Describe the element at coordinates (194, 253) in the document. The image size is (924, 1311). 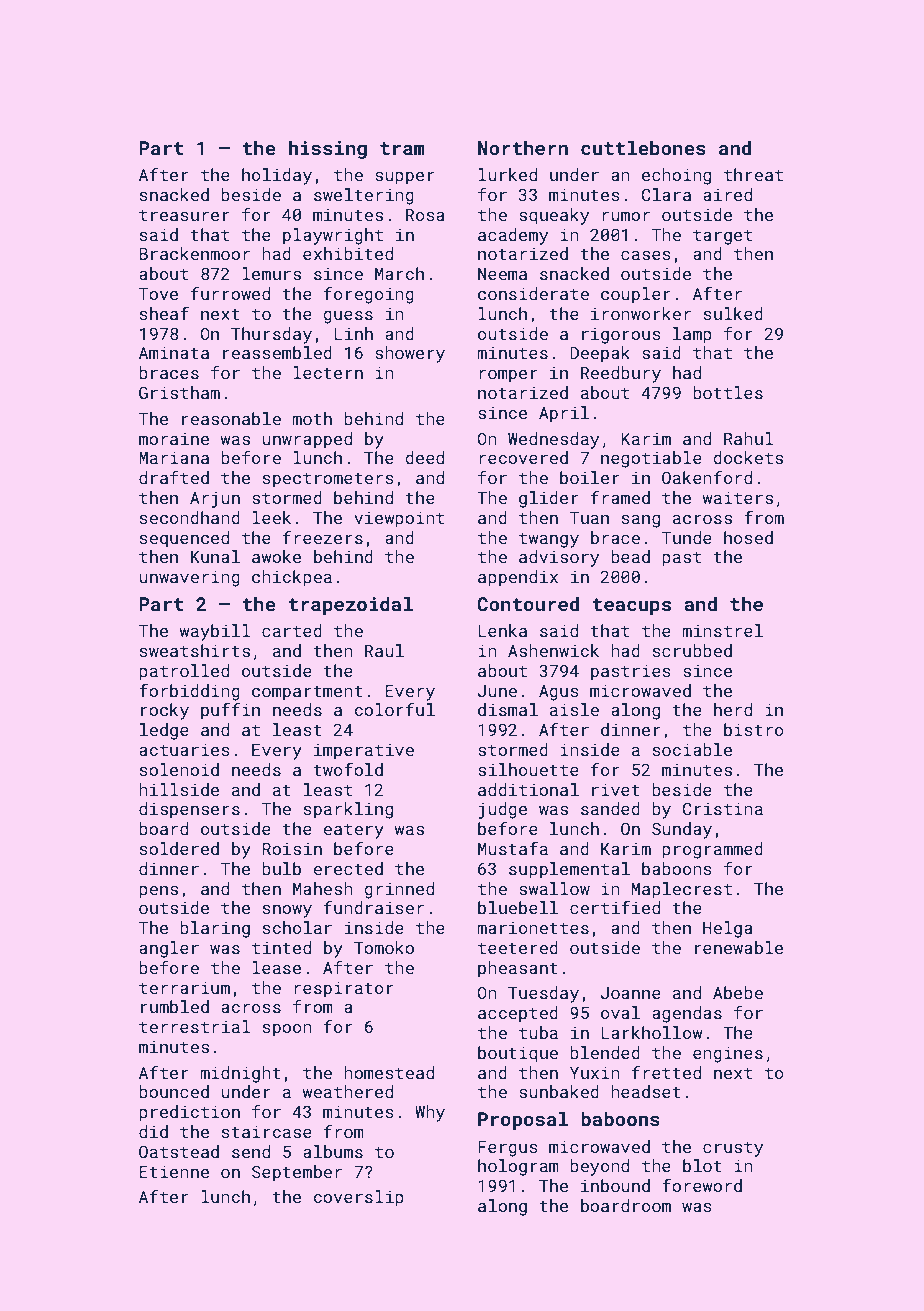
I see `Brackenmoor` at that location.
